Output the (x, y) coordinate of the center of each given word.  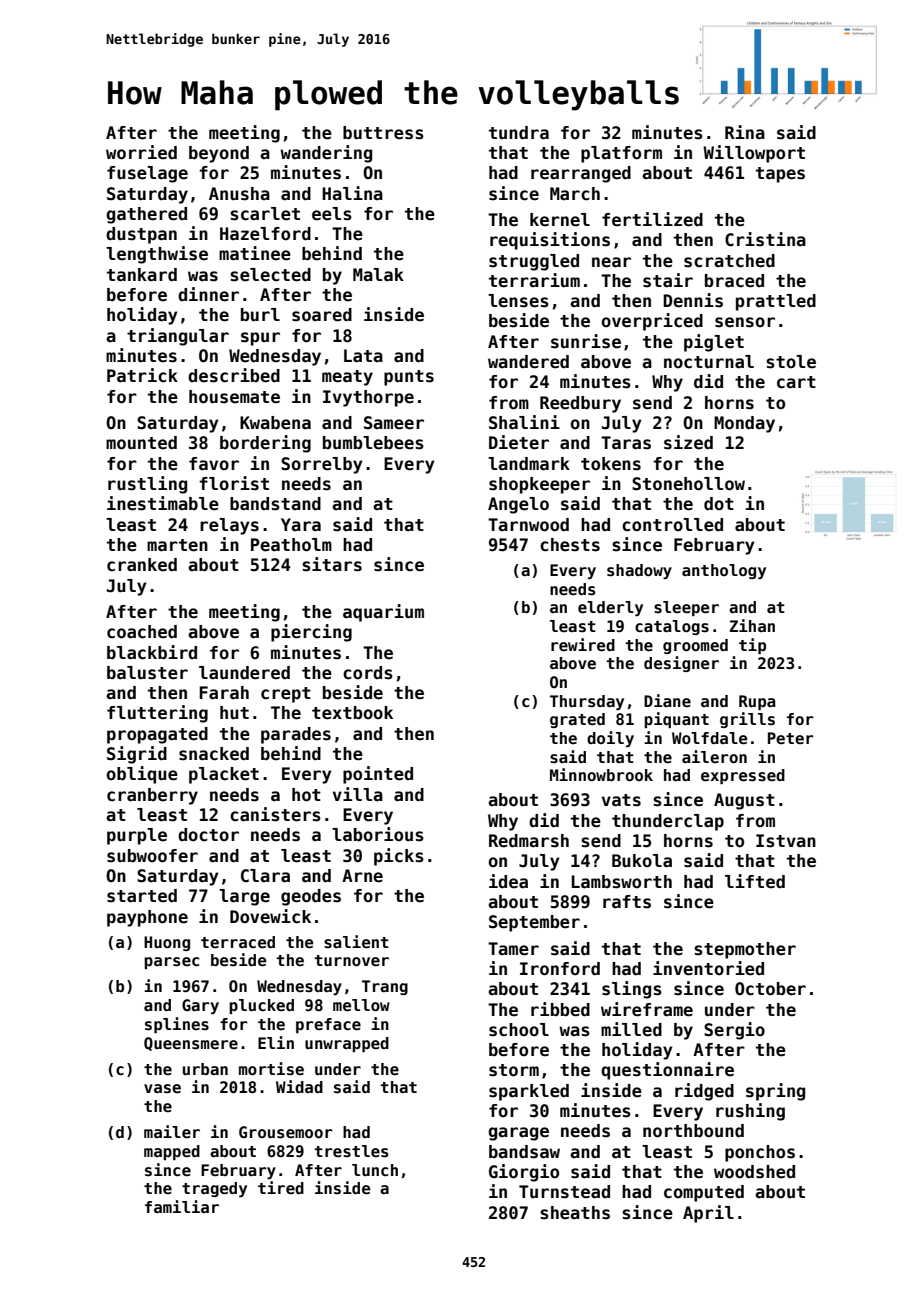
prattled (776, 302)
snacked (214, 754)
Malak (378, 275)
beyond (219, 154)
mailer (172, 1132)
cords (368, 673)
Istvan (786, 841)
